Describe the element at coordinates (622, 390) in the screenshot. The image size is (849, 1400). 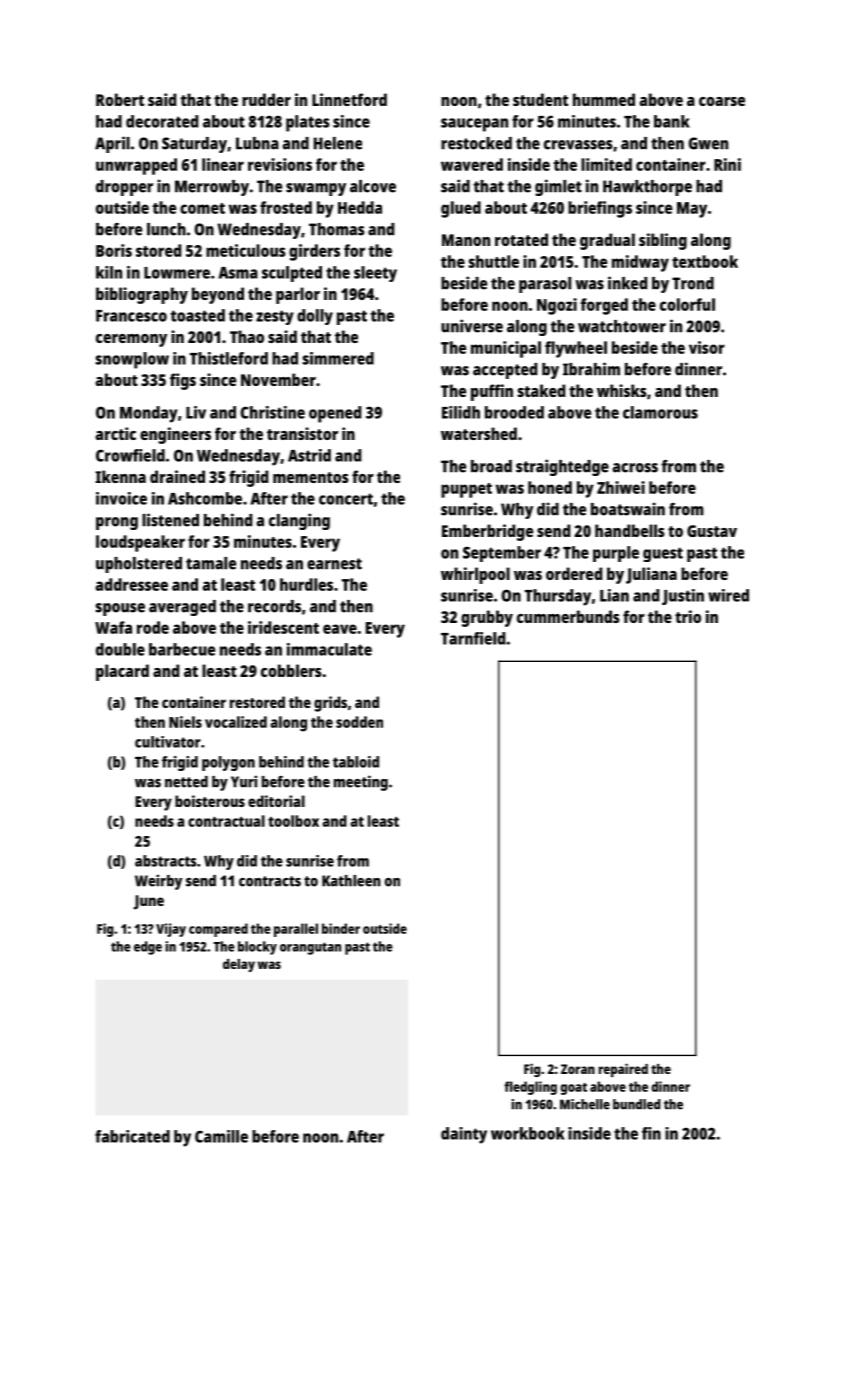
I see `whisks` at that location.
